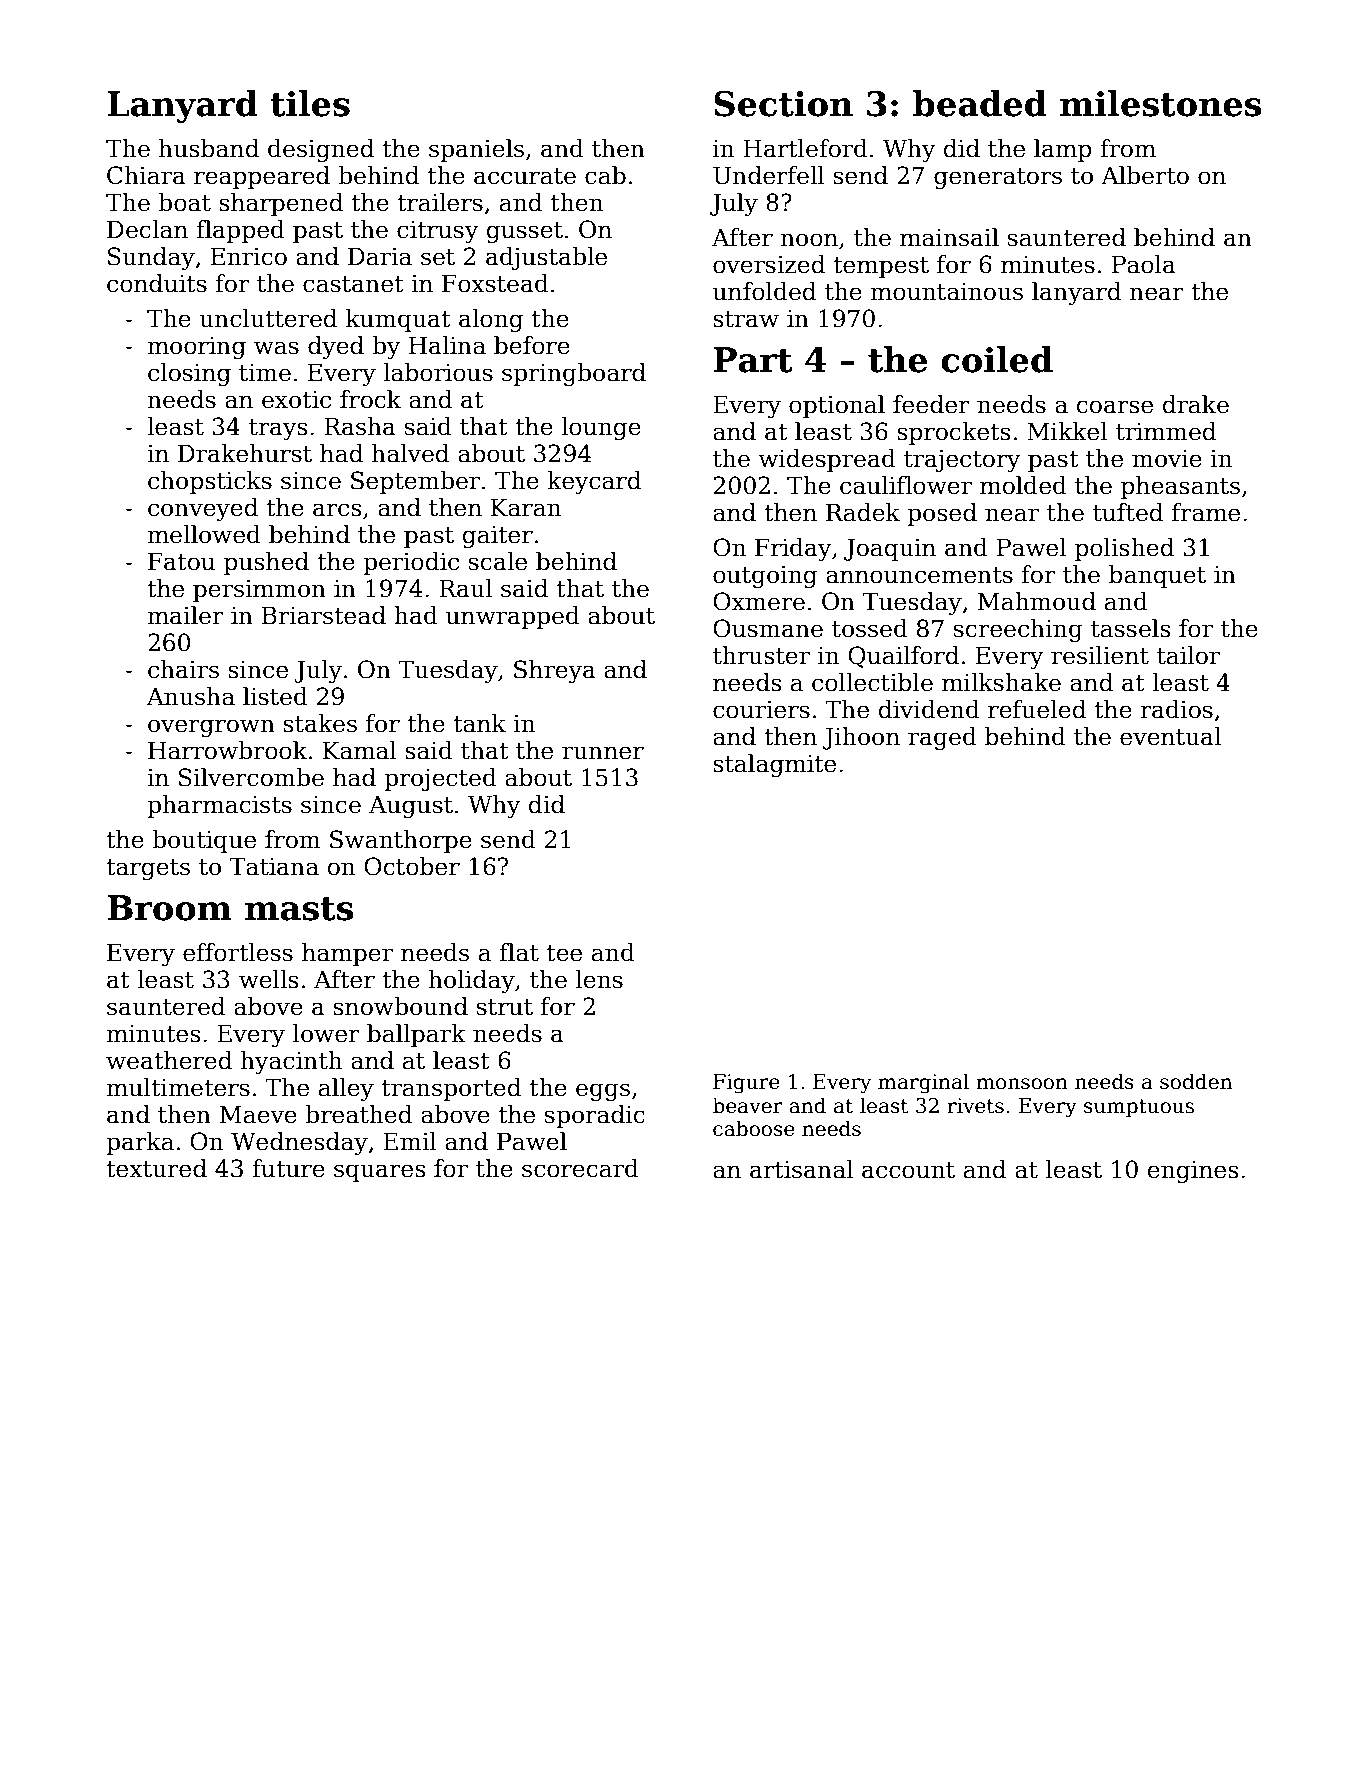 The image size is (1369, 1771). I want to click on milestones, so click(1161, 103).
